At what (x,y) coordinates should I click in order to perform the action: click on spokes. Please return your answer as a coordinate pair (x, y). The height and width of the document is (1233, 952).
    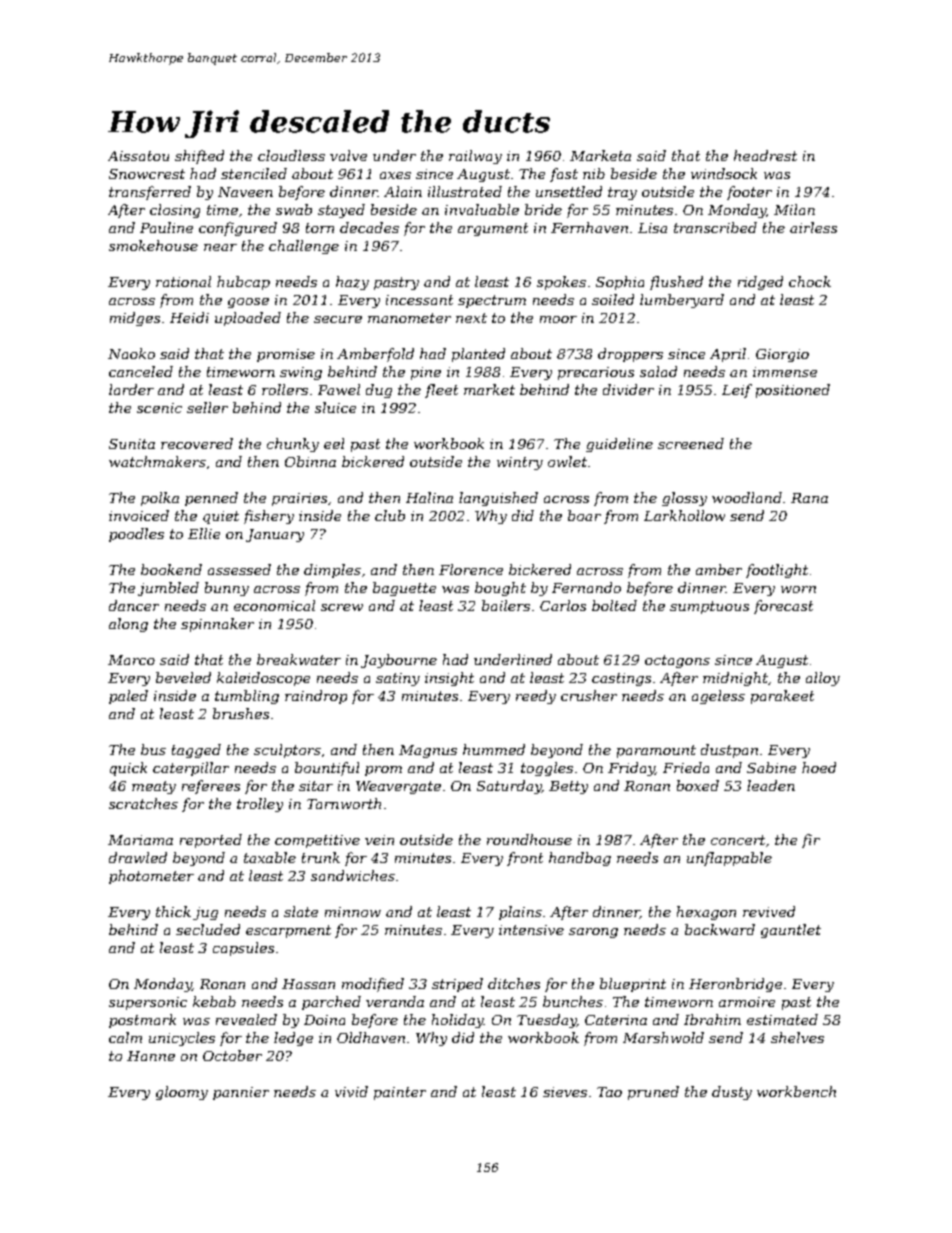
    Looking at the image, I should click on (561, 283).
